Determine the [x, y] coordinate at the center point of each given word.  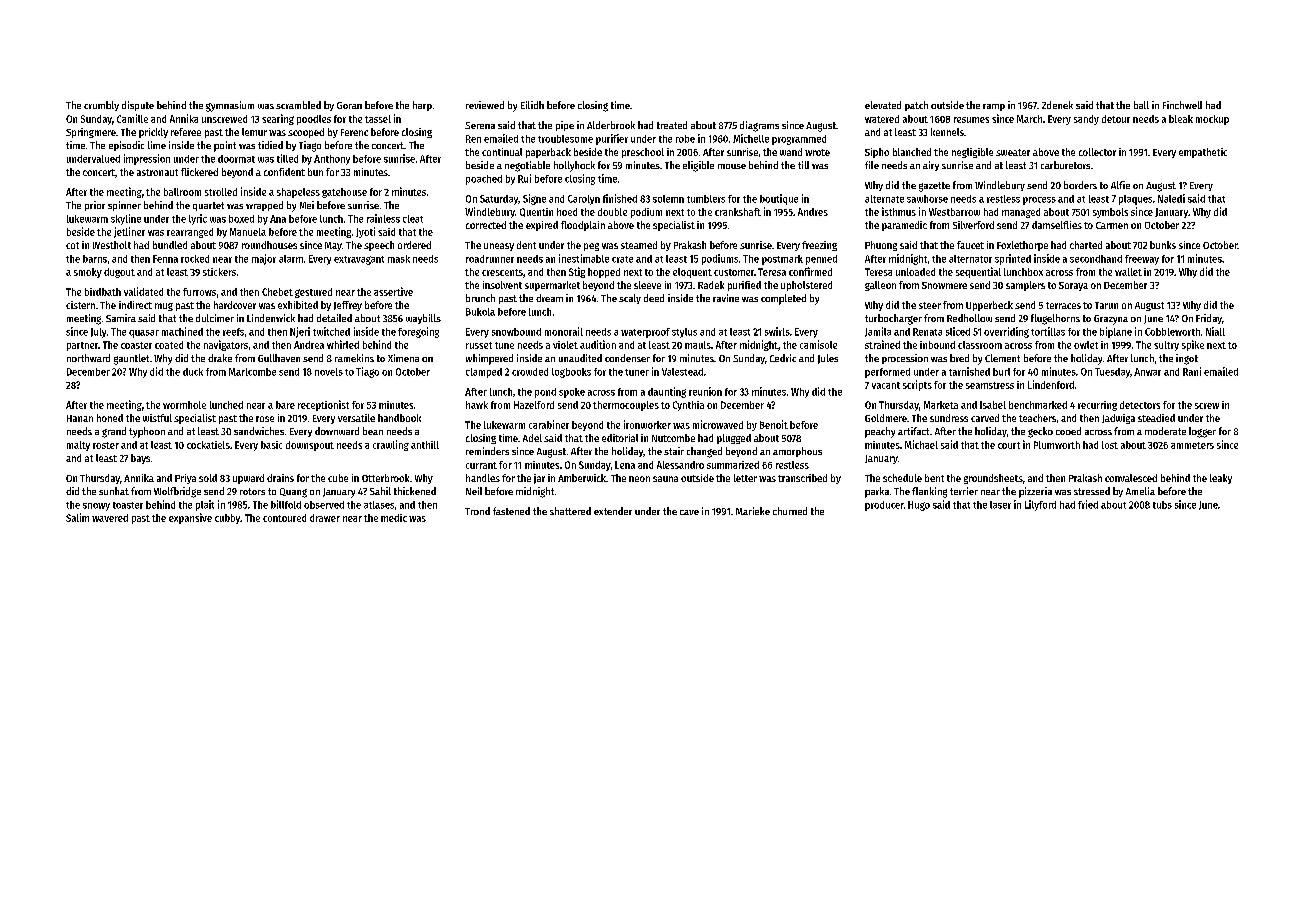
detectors [1140, 405]
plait [205, 505]
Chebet [277, 292]
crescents [502, 272]
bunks [1163, 245]
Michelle [751, 138]
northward [88, 358]
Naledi [1171, 198]
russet [479, 345]
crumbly [101, 106]
